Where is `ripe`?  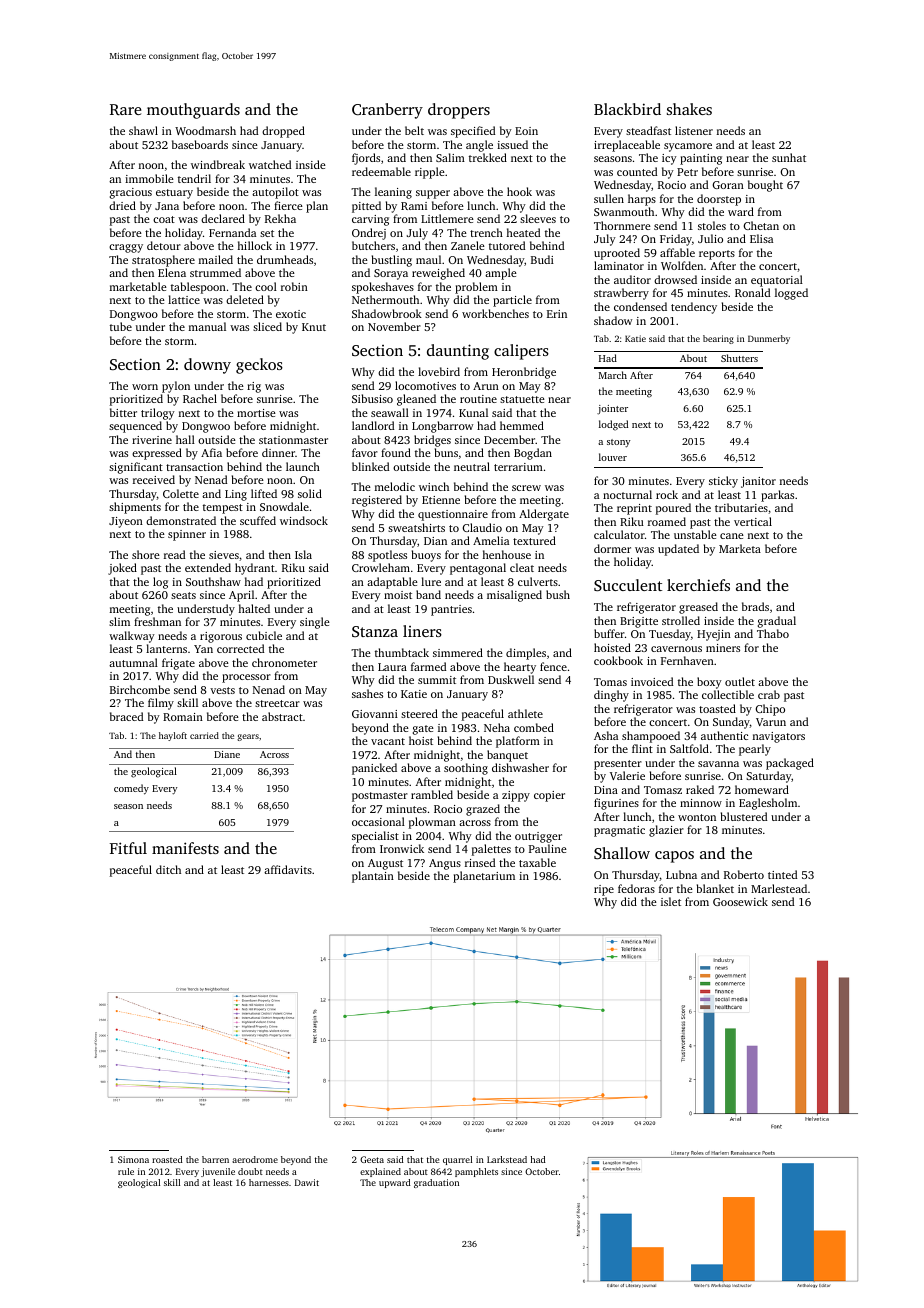
ripe is located at coordinates (604, 890).
